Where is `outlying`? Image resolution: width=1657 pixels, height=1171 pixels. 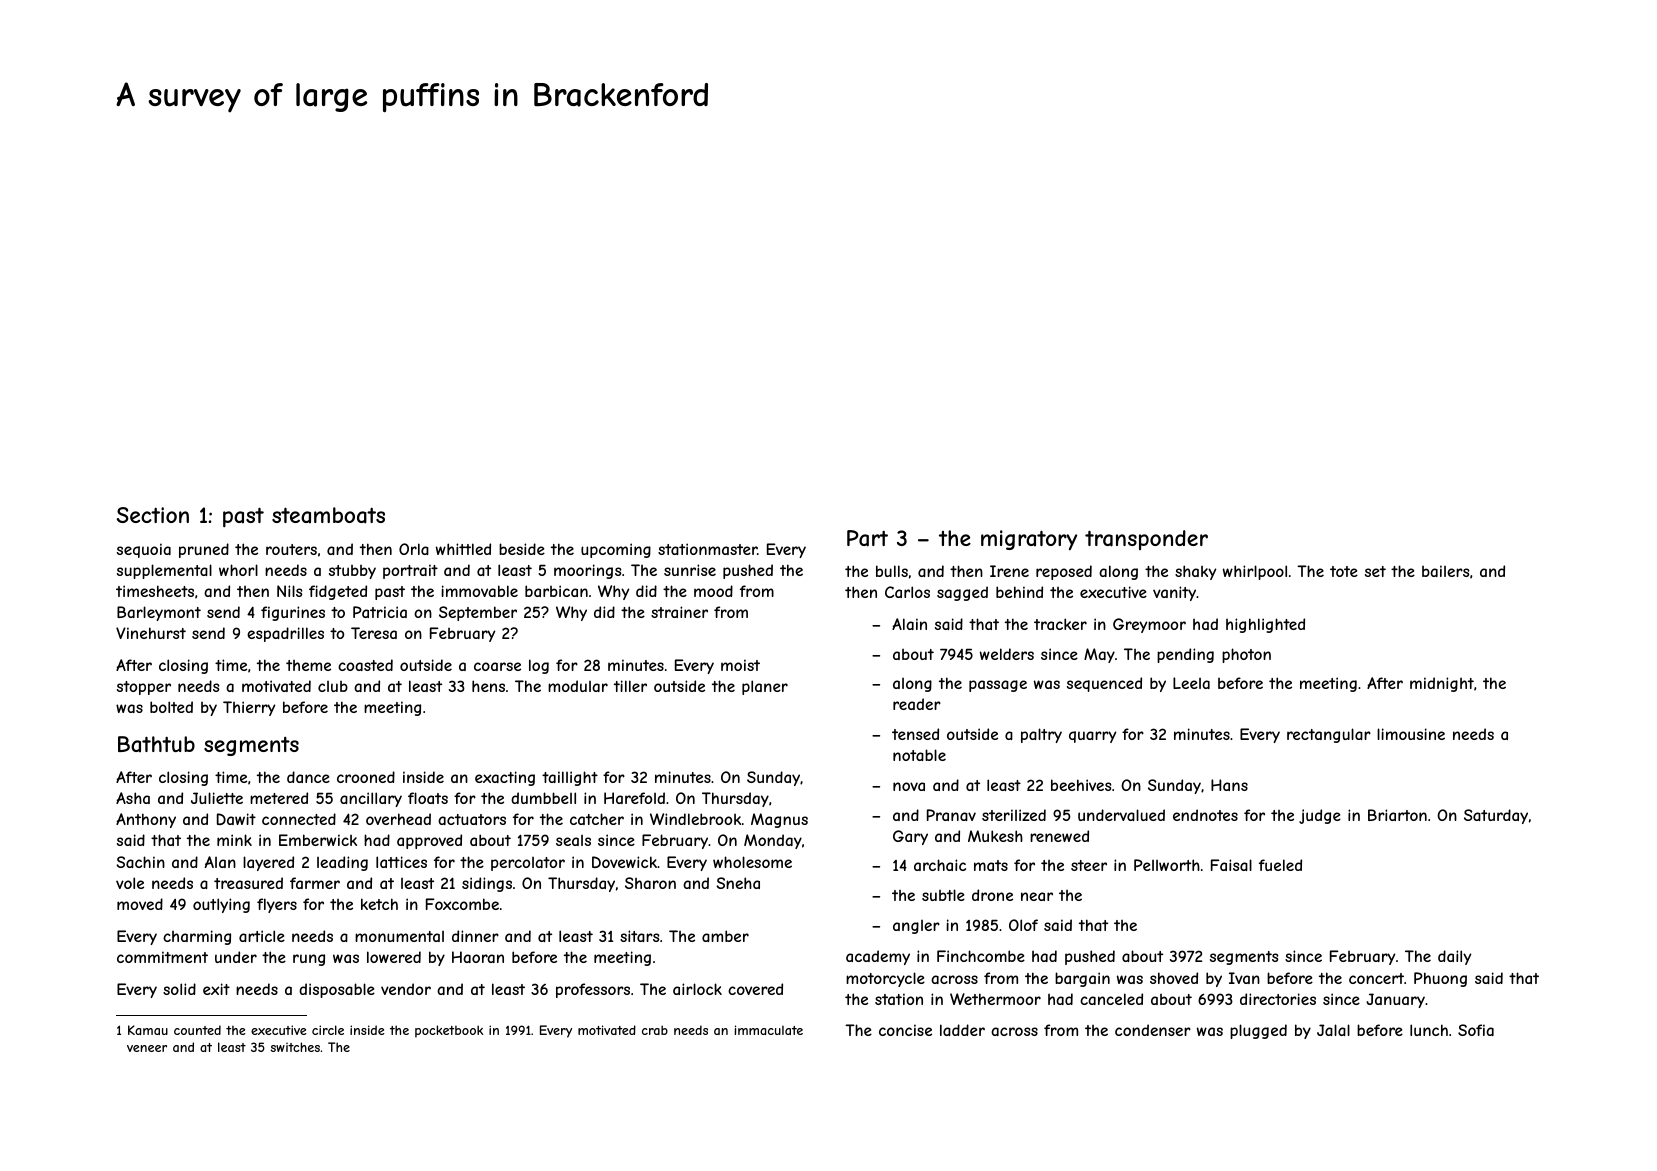 outlying is located at coordinates (221, 905).
